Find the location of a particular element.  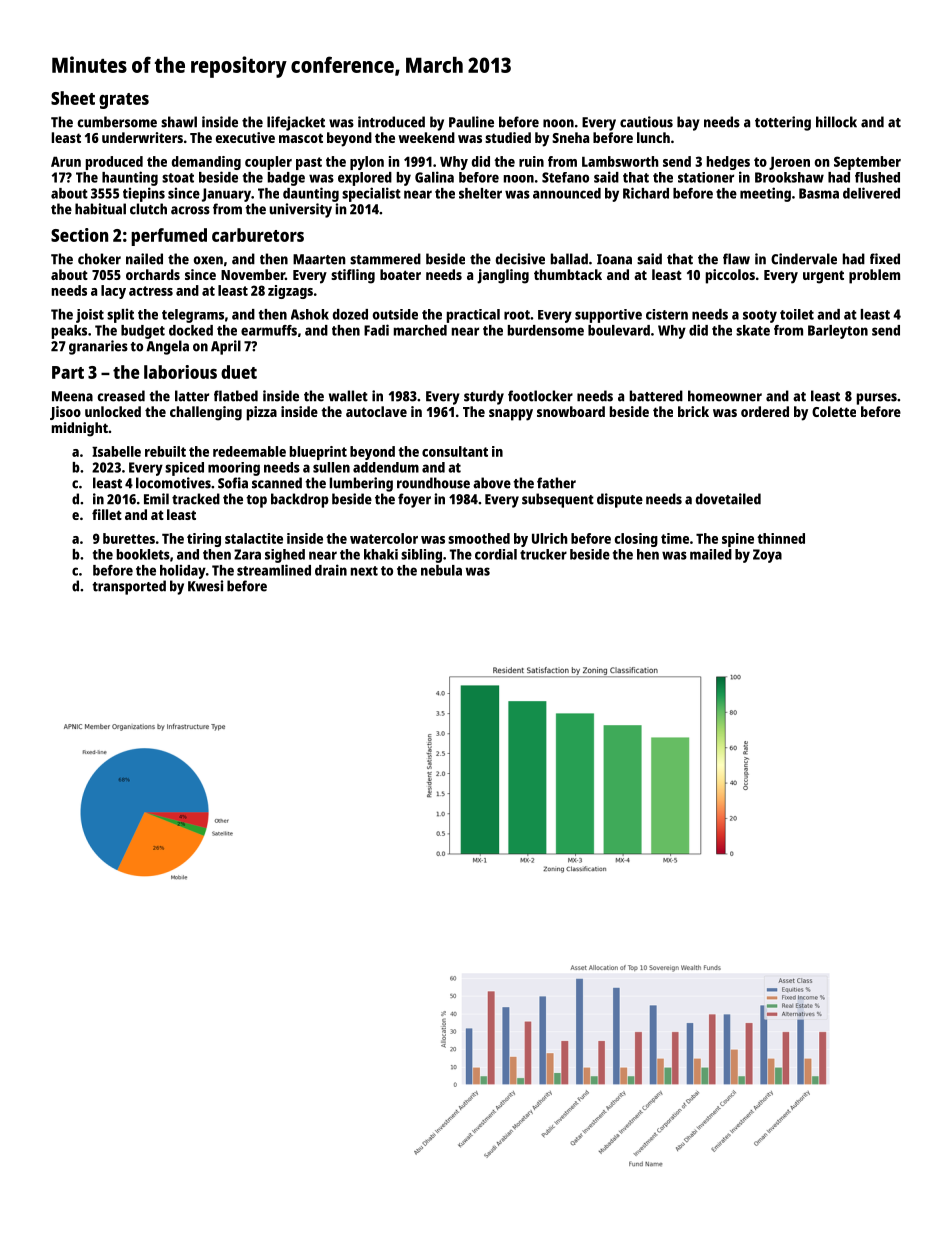

transported is located at coordinates (129, 587).
